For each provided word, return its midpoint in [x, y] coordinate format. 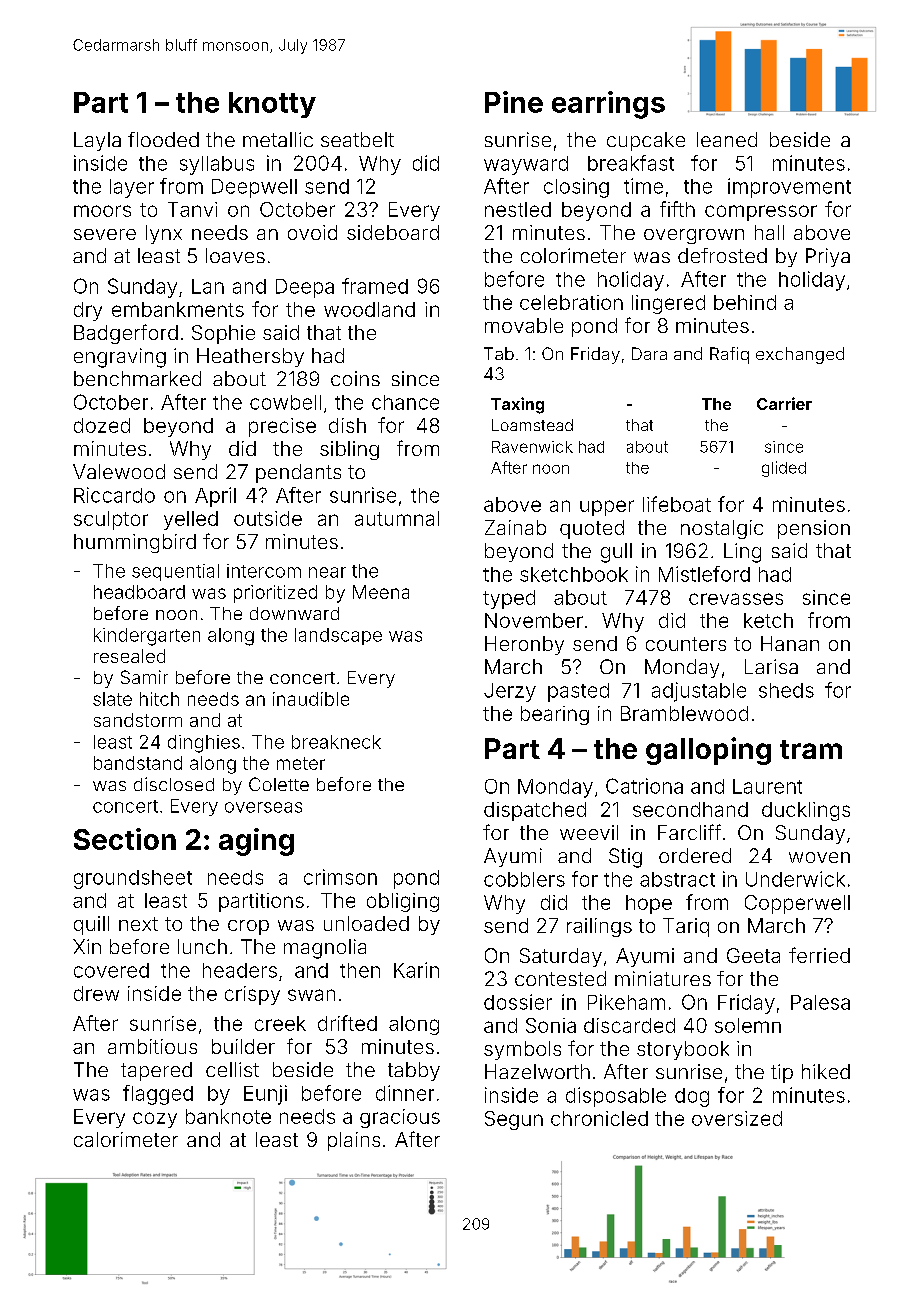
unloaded [366, 923]
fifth [677, 209]
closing [576, 188]
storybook [683, 1050]
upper [607, 508]
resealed [129, 656]
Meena [381, 592]
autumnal [397, 518]
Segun [514, 1120]
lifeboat [677, 504]
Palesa [820, 1002]
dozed [102, 425]
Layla [97, 141]
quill [91, 925]
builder [243, 1046]
